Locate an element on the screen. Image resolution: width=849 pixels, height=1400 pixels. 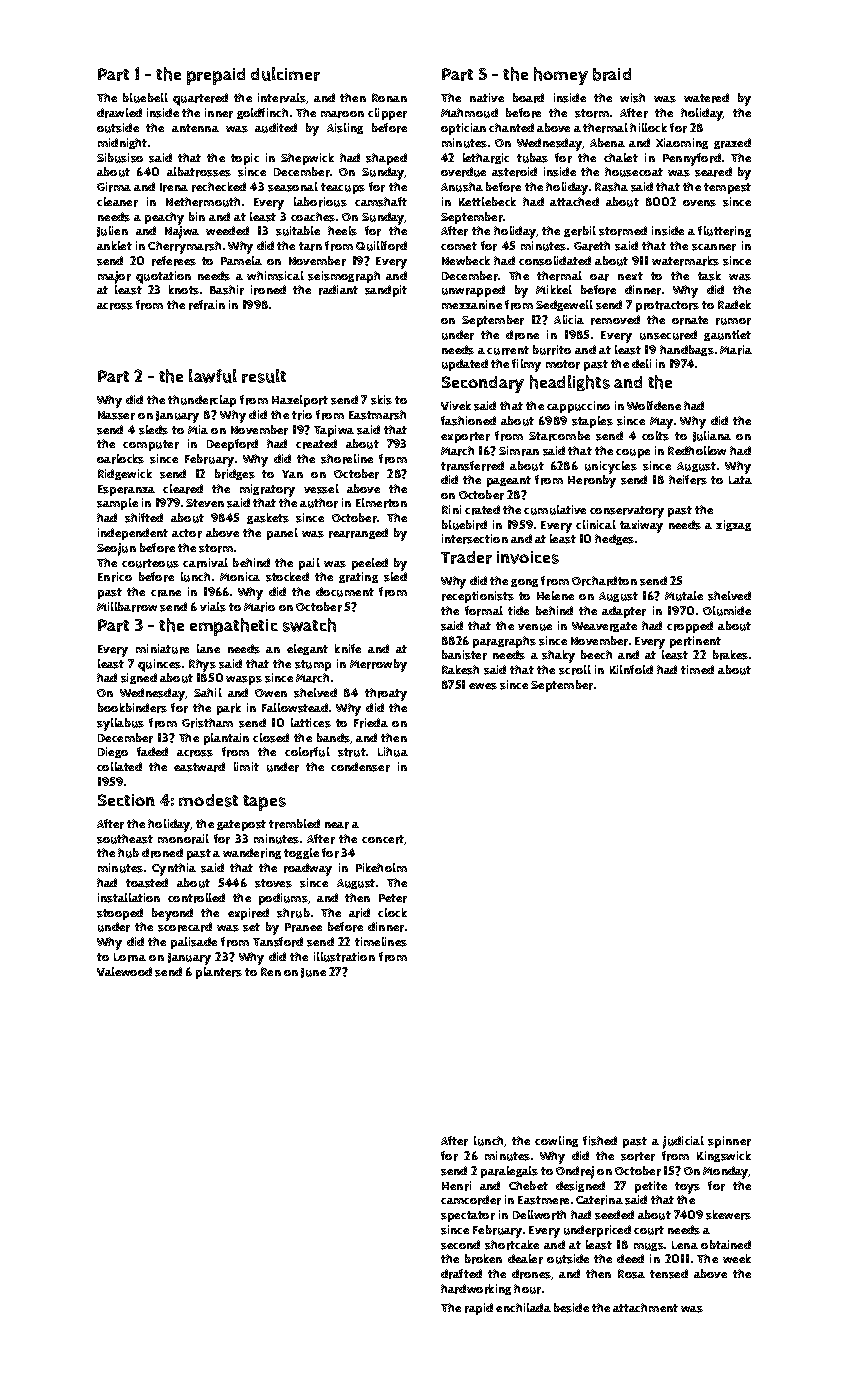
chanted is located at coordinates (511, 127).
